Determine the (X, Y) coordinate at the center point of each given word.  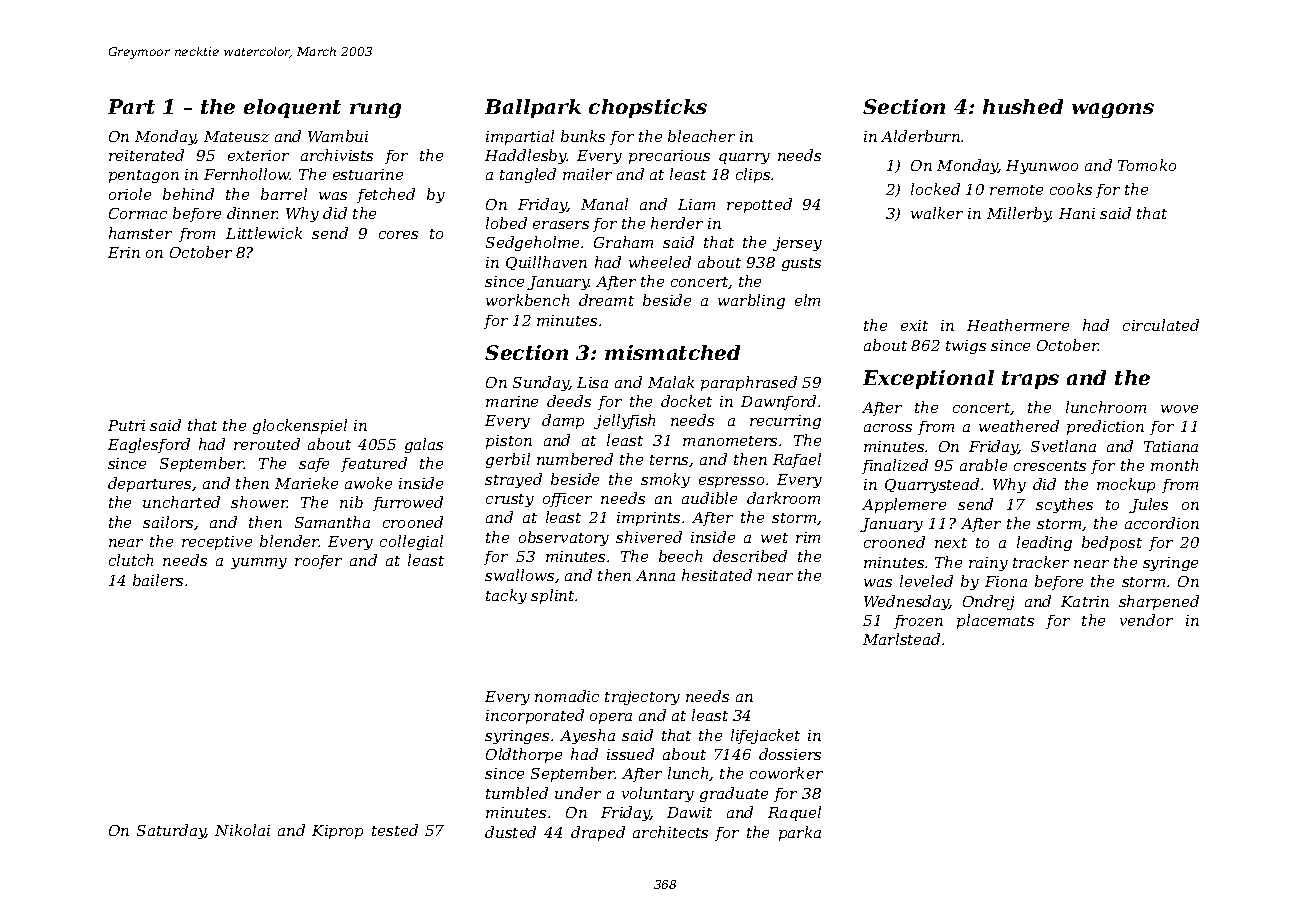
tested (395, 830)
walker (937, 213)
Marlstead (901, 639)
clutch (131, 560)
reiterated (146, 155)
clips (753, 175)
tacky (506, 596)
